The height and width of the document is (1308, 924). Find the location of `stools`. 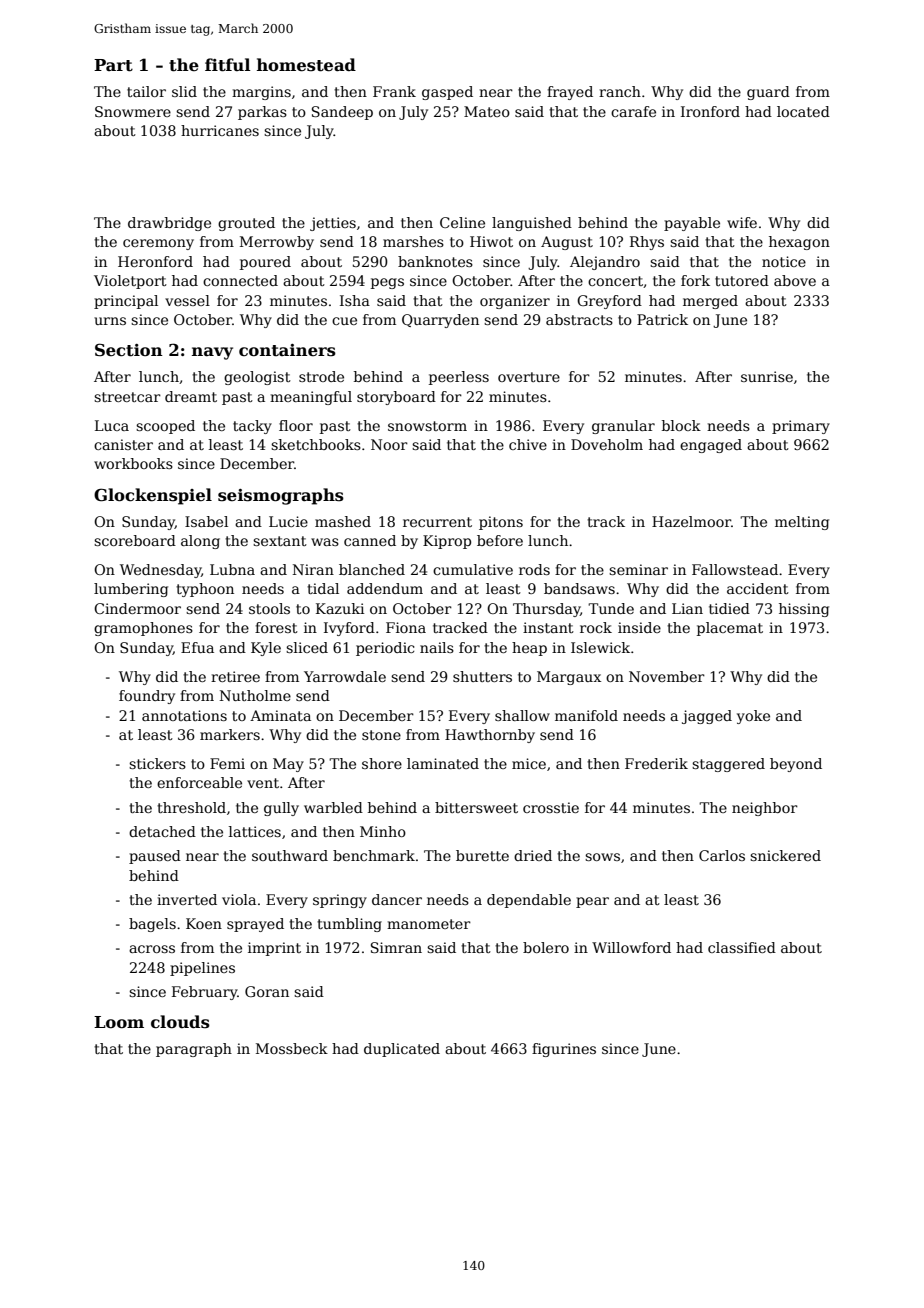

stools is located at coordinates (269, 608).
